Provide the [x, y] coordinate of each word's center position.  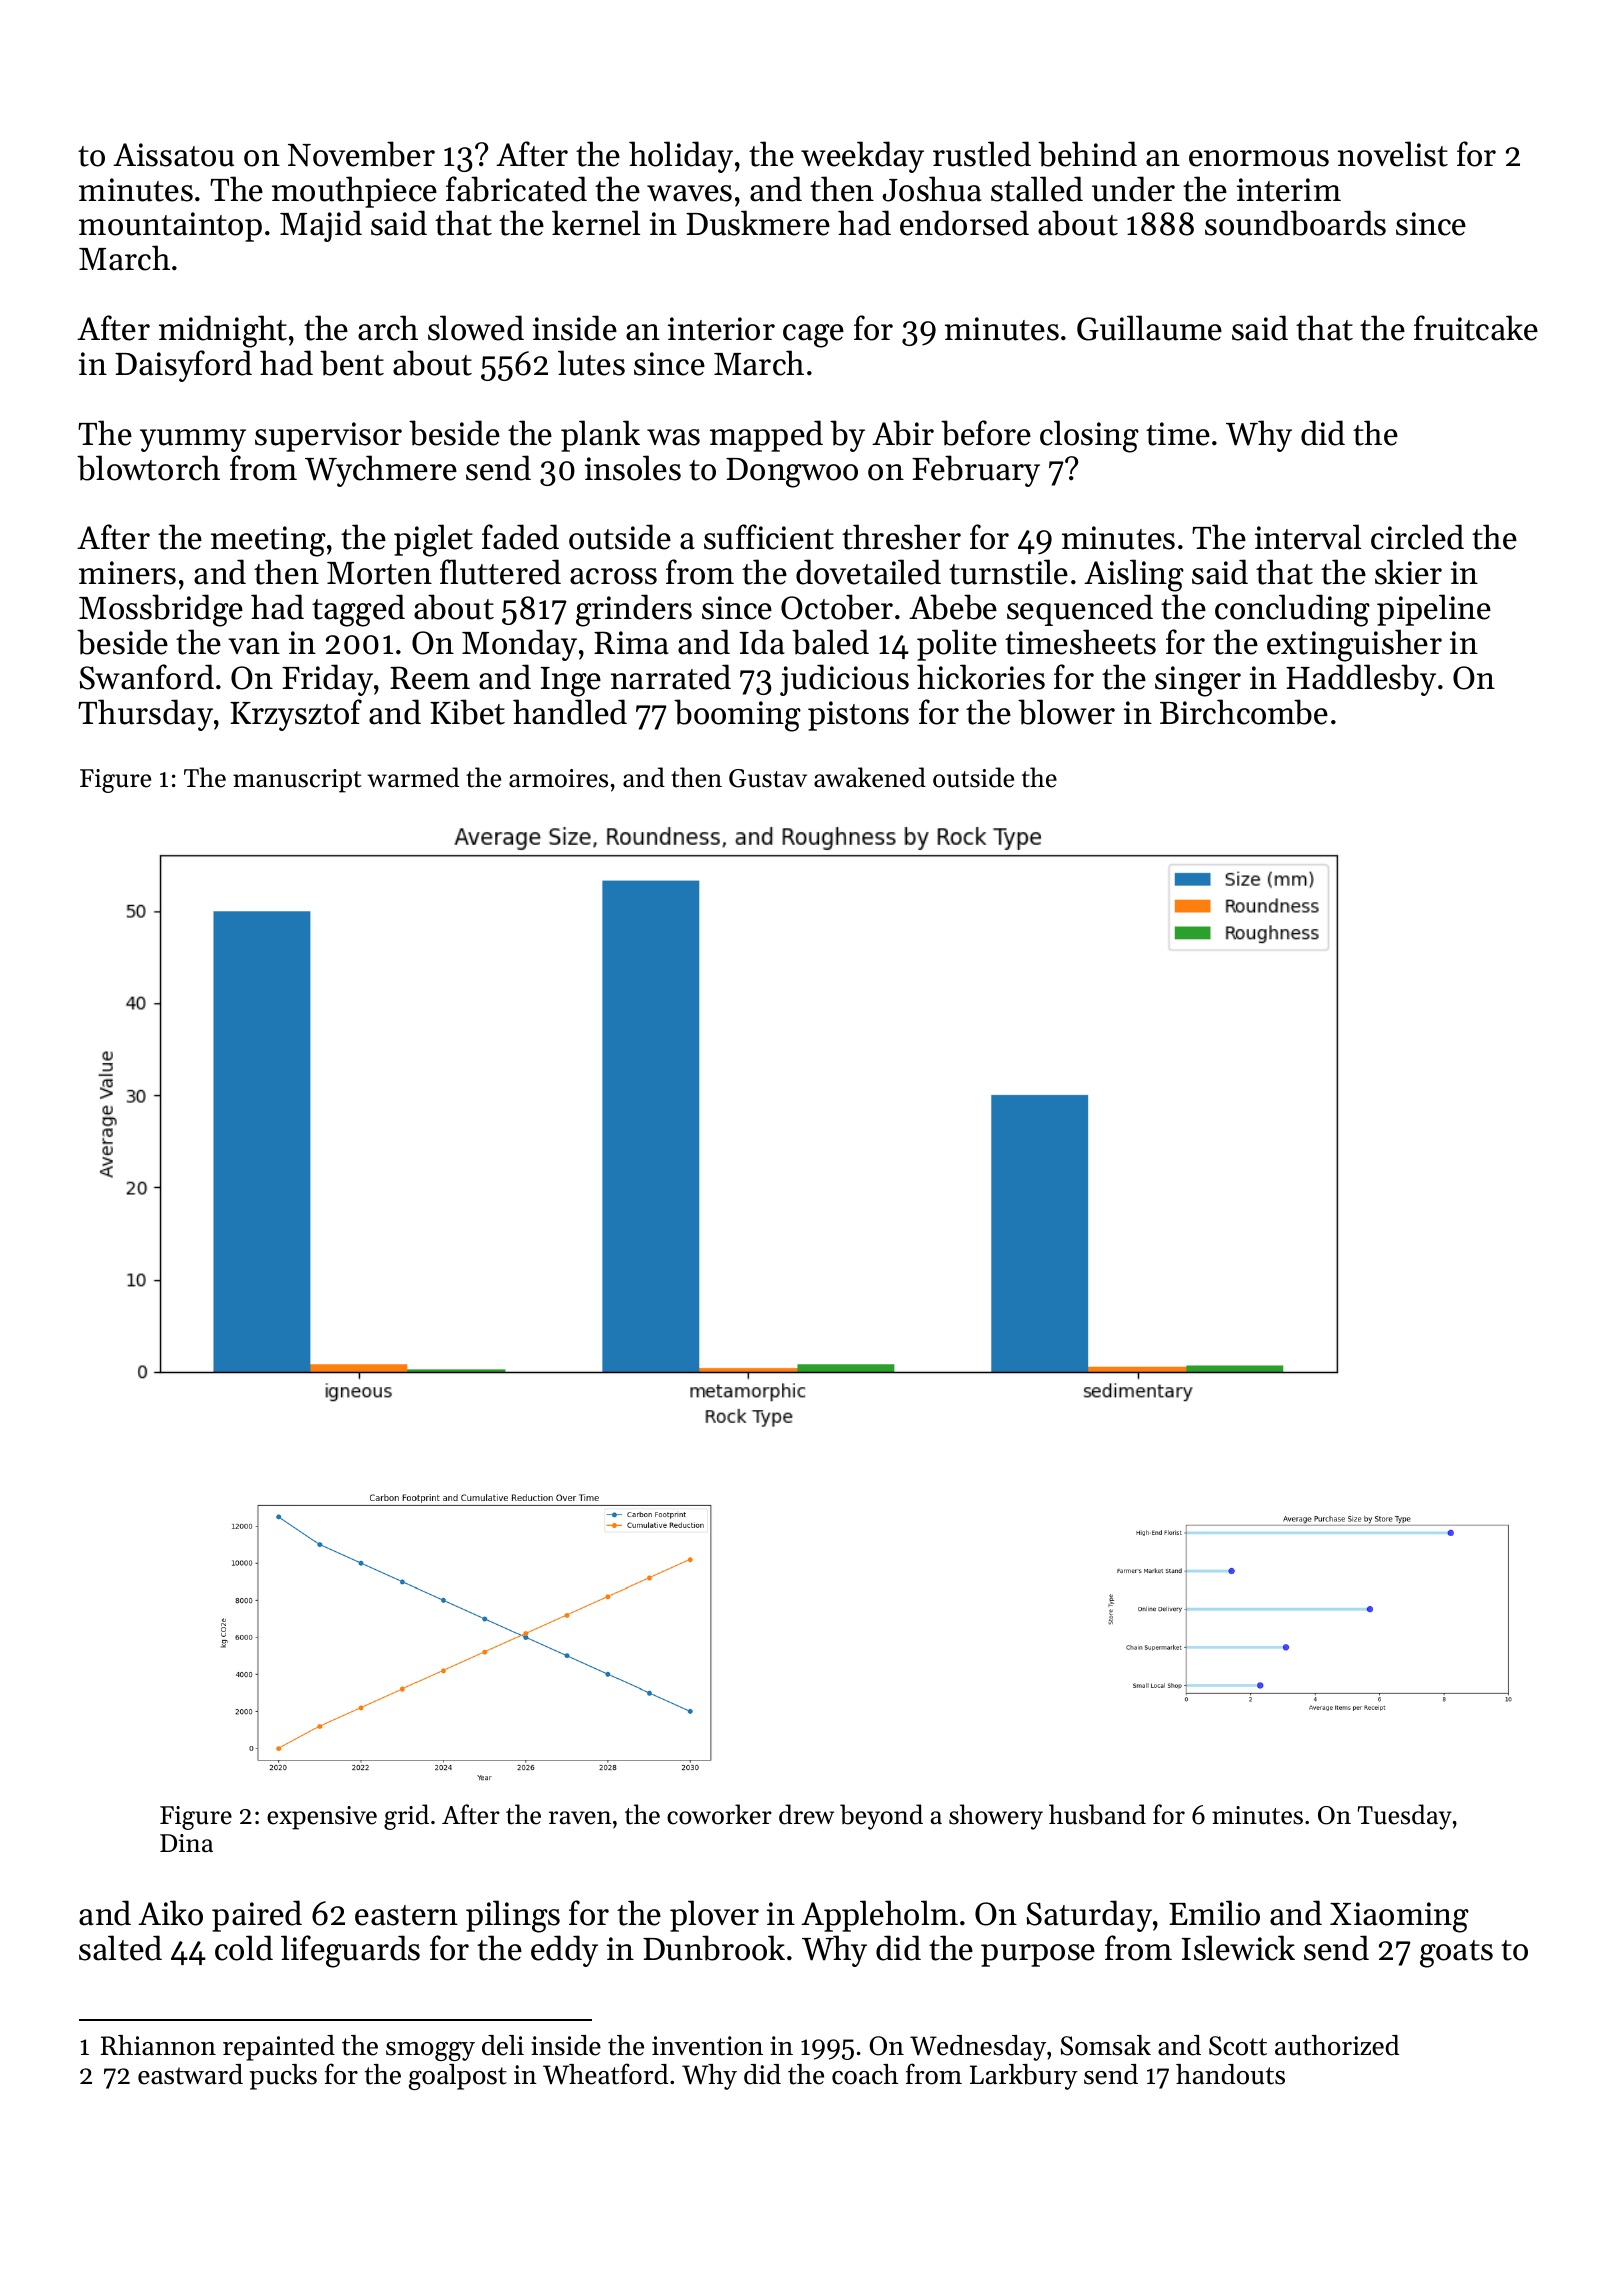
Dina [186, 1843]
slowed [476, 328]
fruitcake [1476, 328]
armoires [558, 778]
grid [406, 1817]
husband [1097, 1814]
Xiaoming [1399, 1917]
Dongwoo [792, 473]
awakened [870, 777]
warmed [413, 777]
